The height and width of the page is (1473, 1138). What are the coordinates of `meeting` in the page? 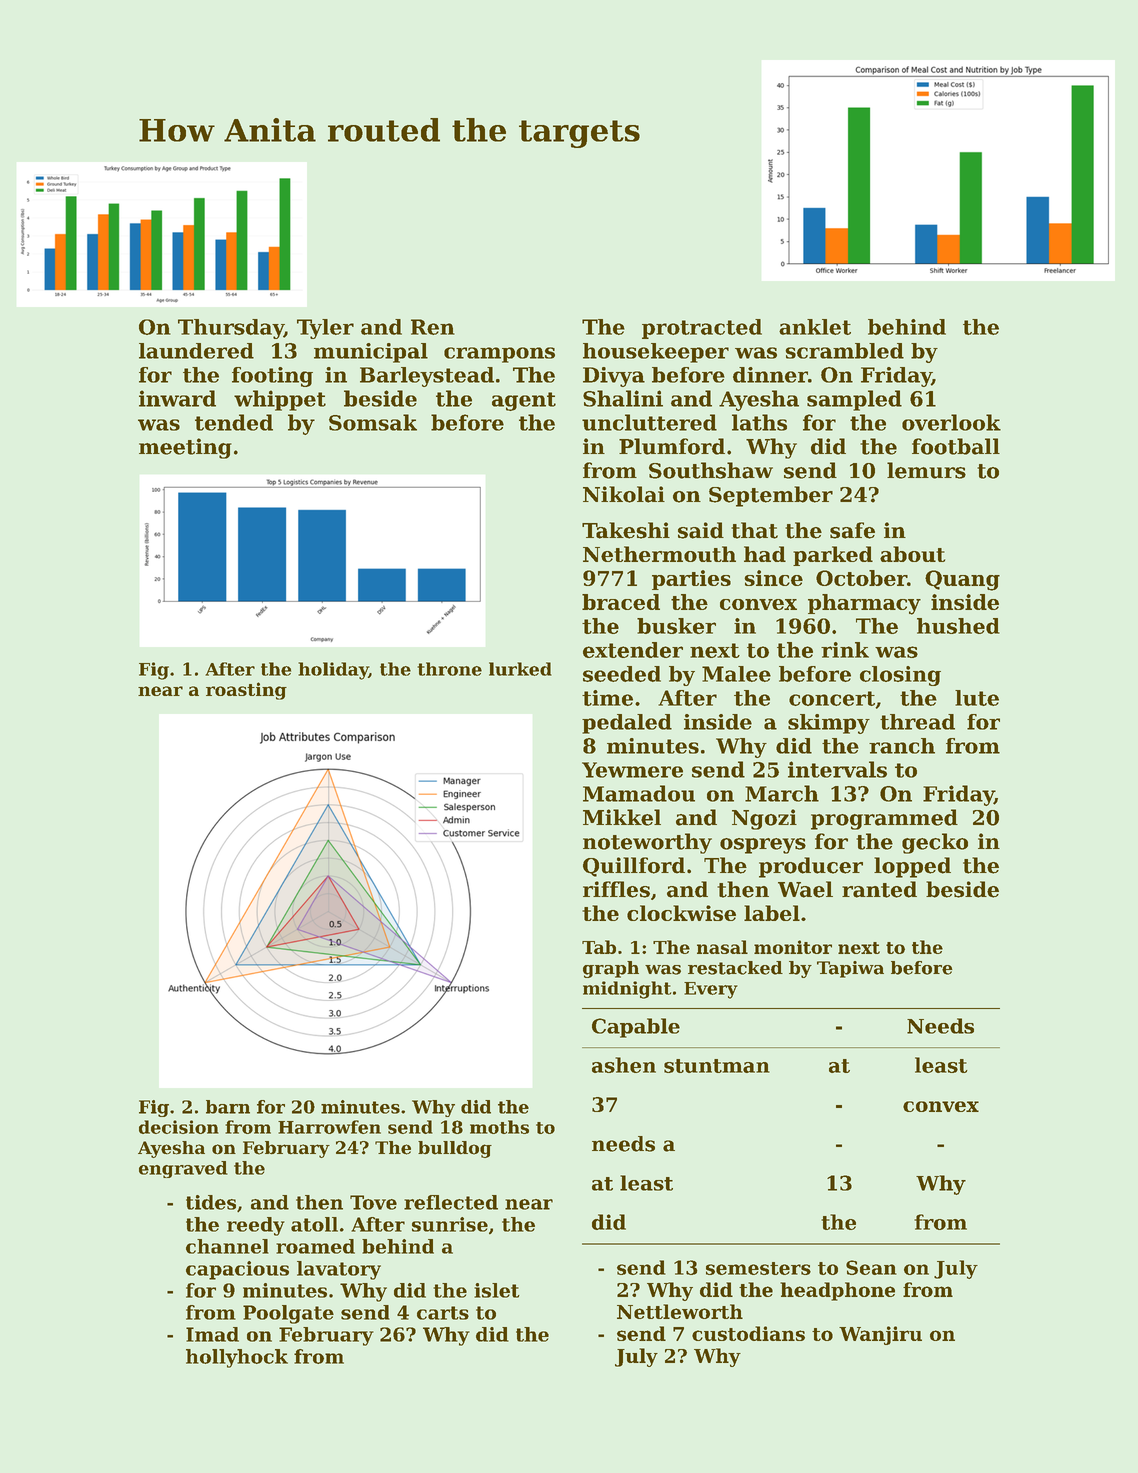 It's located at (185, 448).
